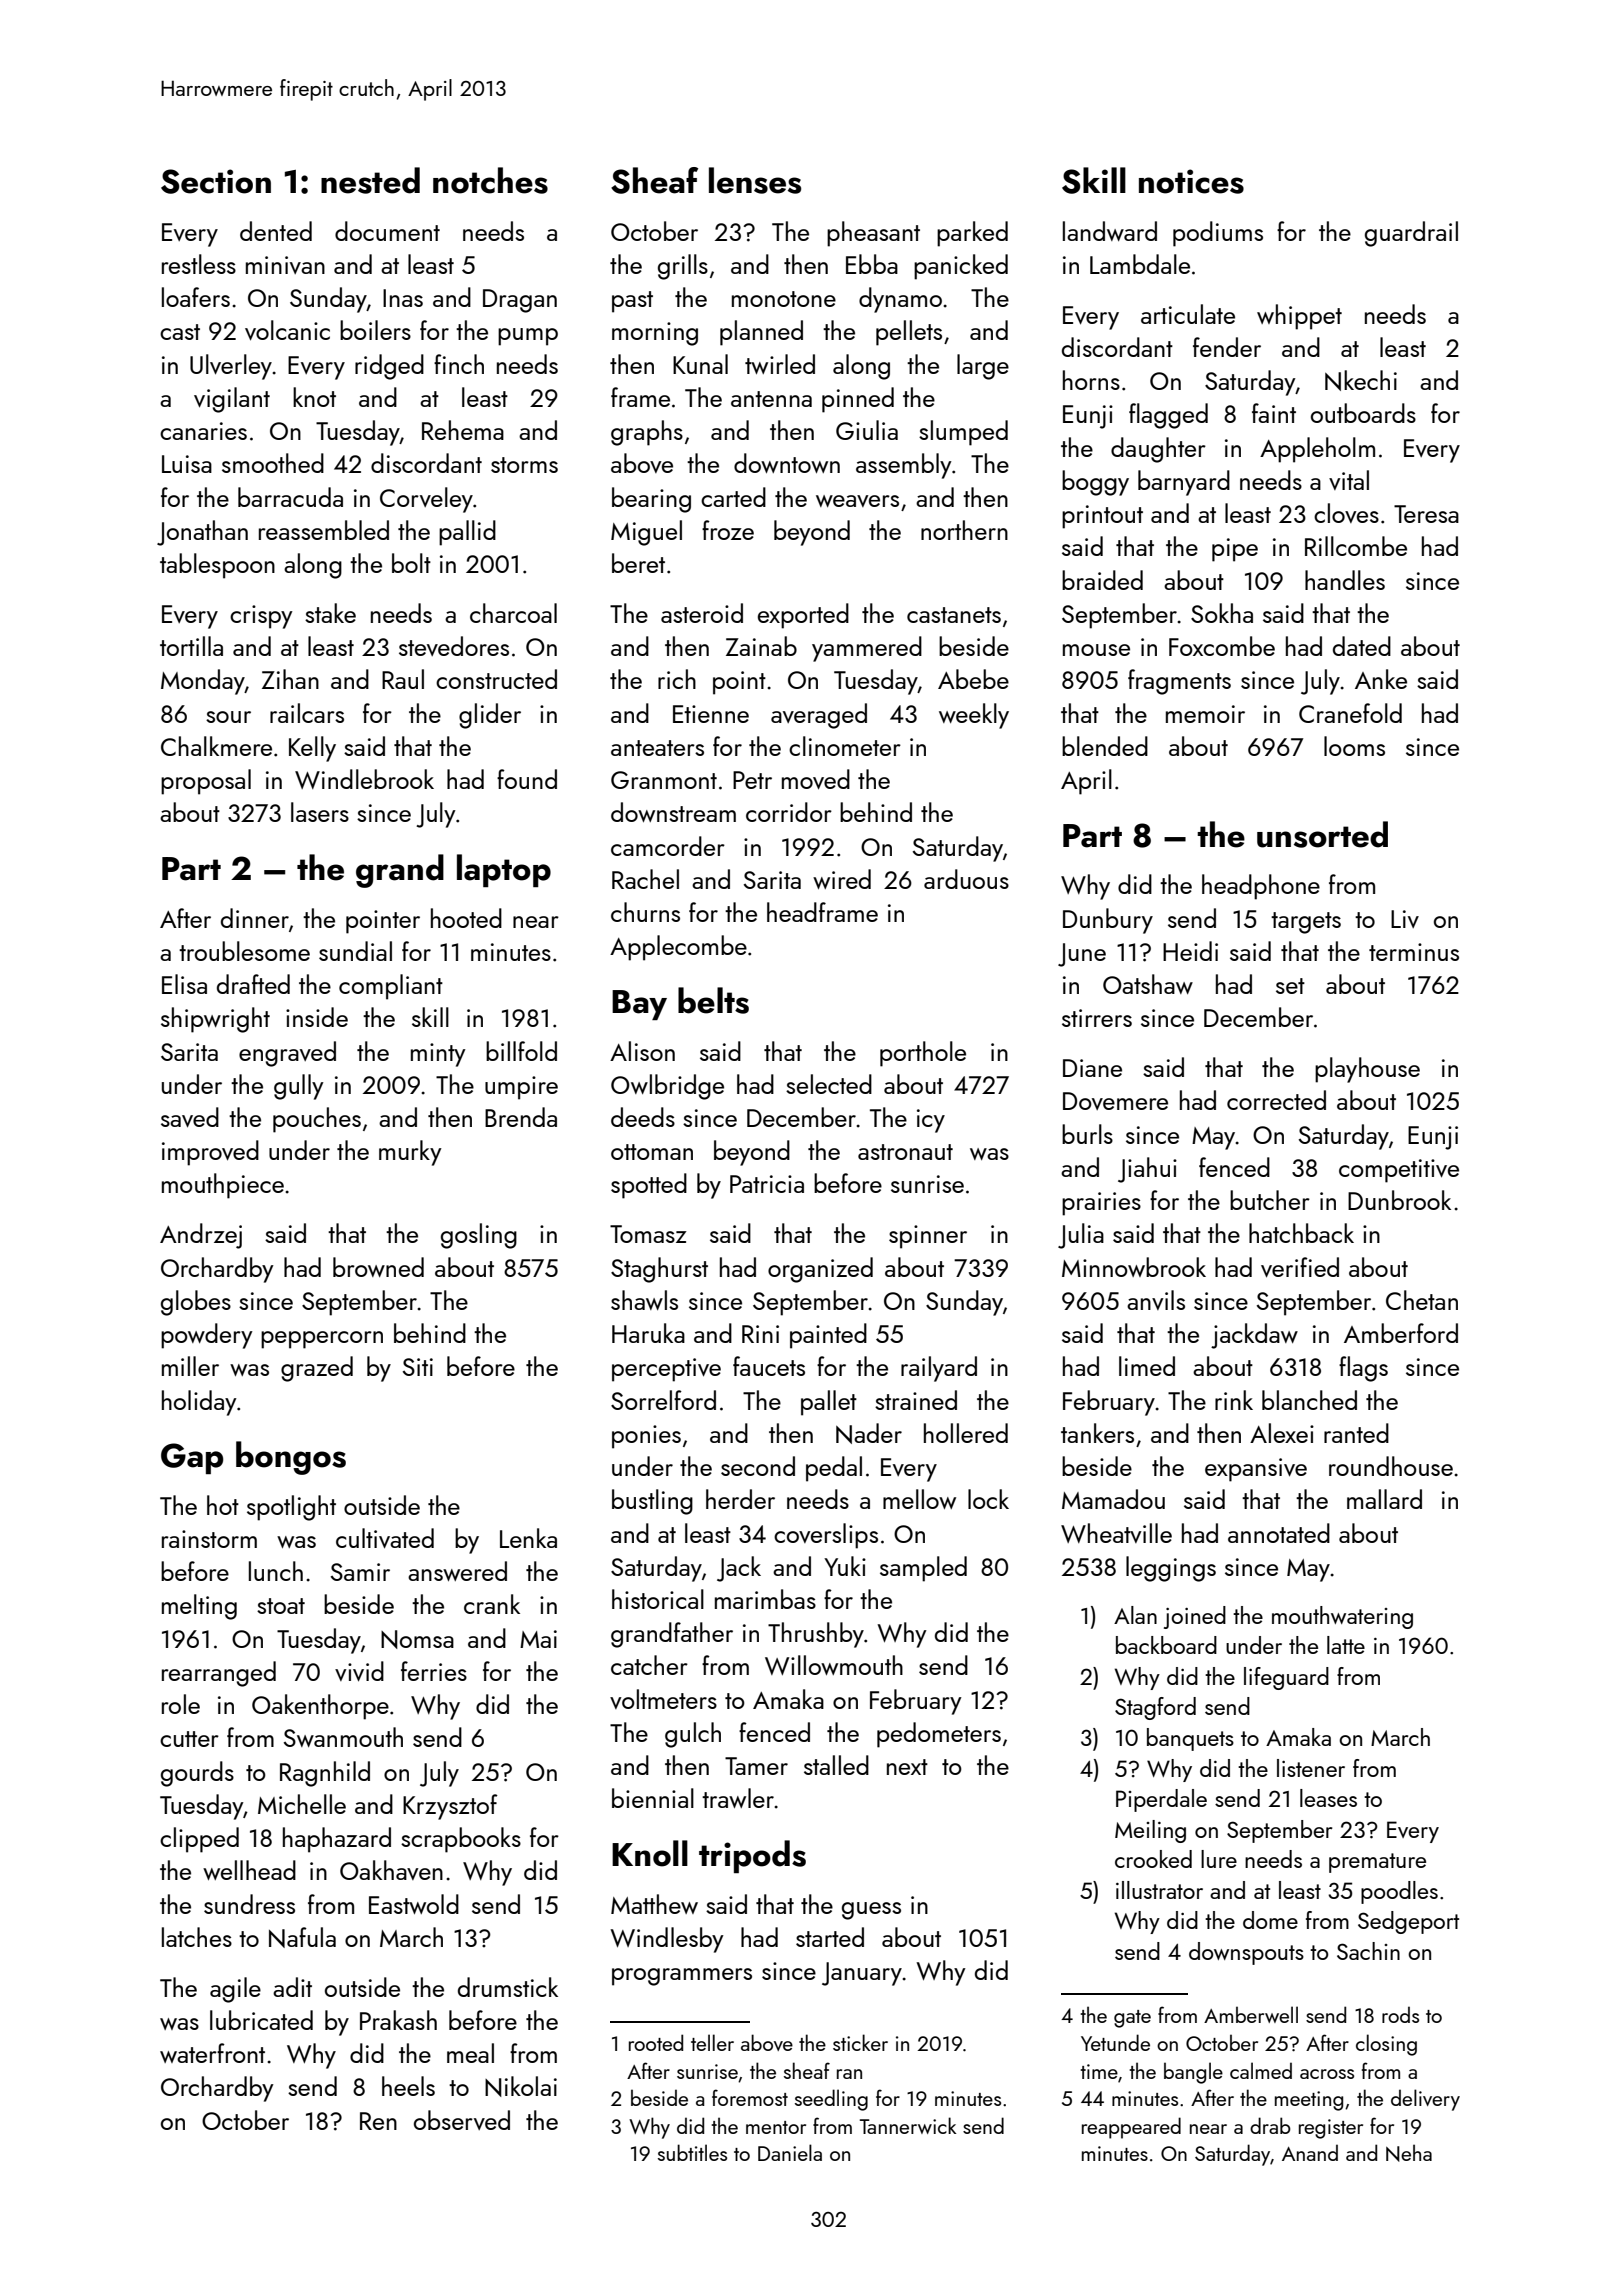 The width and height of the image is (1620, 2292). I want to click on notices, so click(1191, 181).
